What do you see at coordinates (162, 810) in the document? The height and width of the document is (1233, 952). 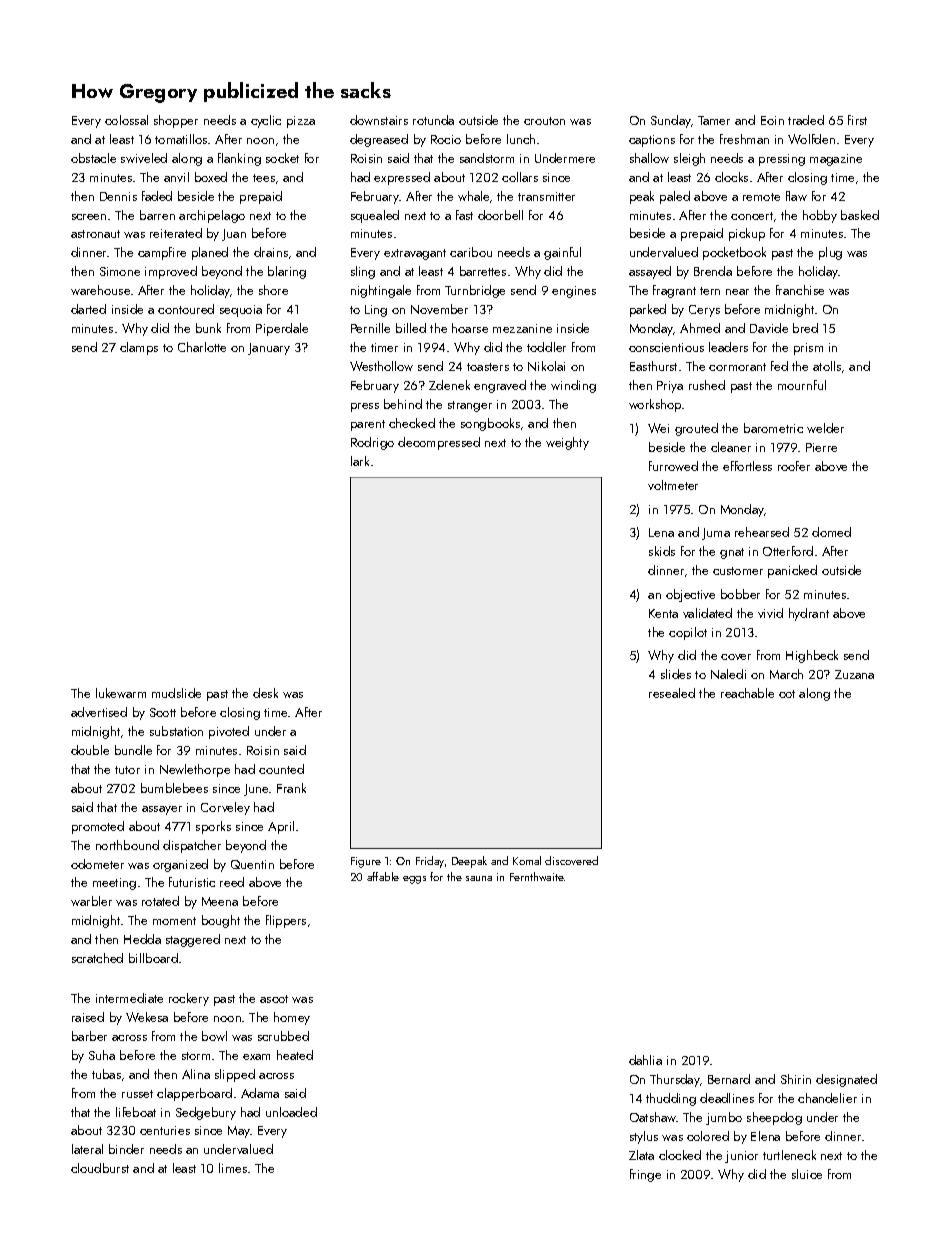 I see `assayer` at bounding box center [162, 810].
